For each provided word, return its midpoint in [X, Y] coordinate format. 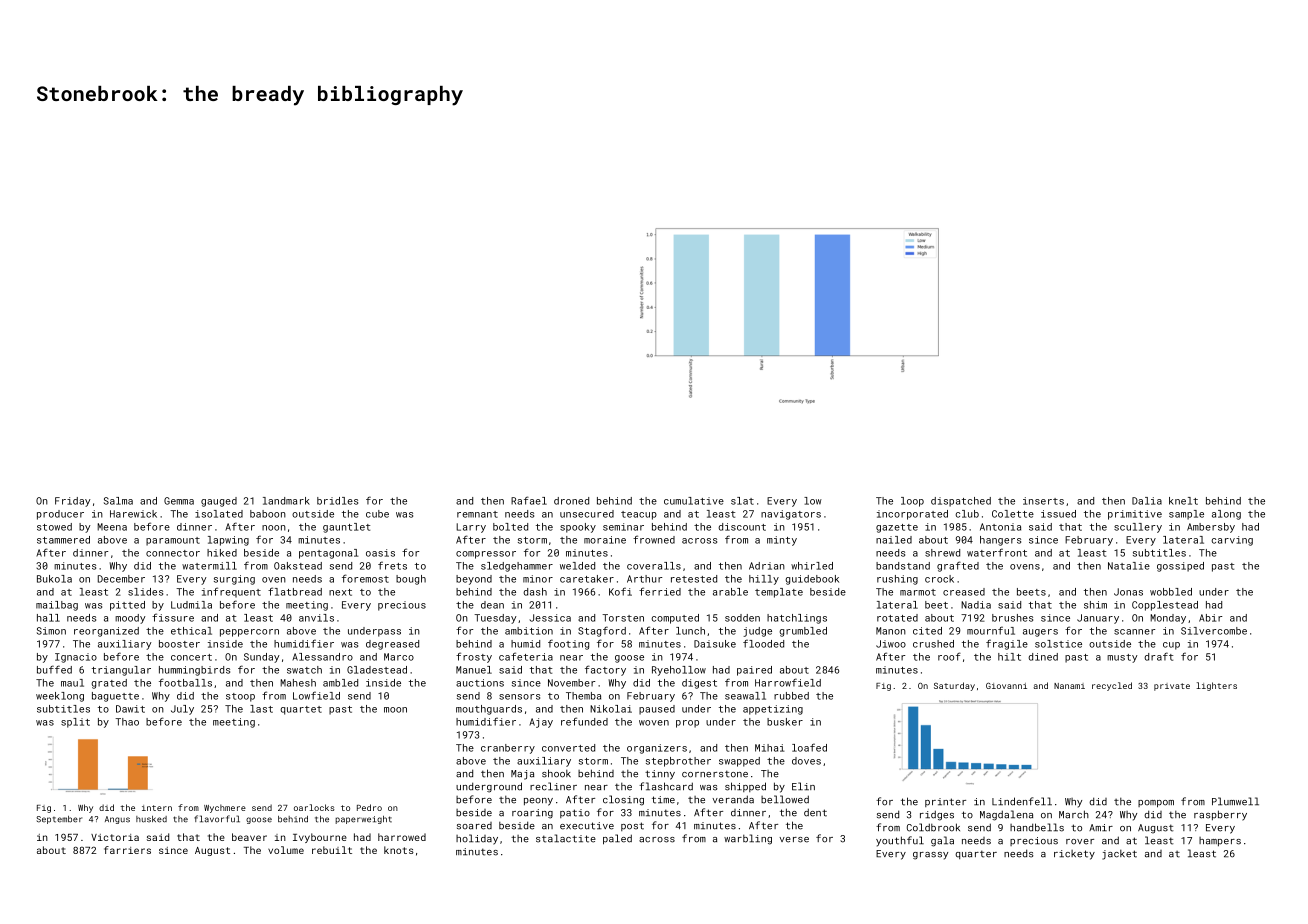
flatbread [295, 591]
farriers [127, 850]
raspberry [1220, 815]
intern [157, 808]
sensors [519, 697]
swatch [304, 670]
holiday [477, 839]
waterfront [997, 552]
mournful [991, 630]
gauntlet [346, 528]
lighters [1216, 686]
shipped [745, 787]
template [779, 593]
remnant [477, 514]
